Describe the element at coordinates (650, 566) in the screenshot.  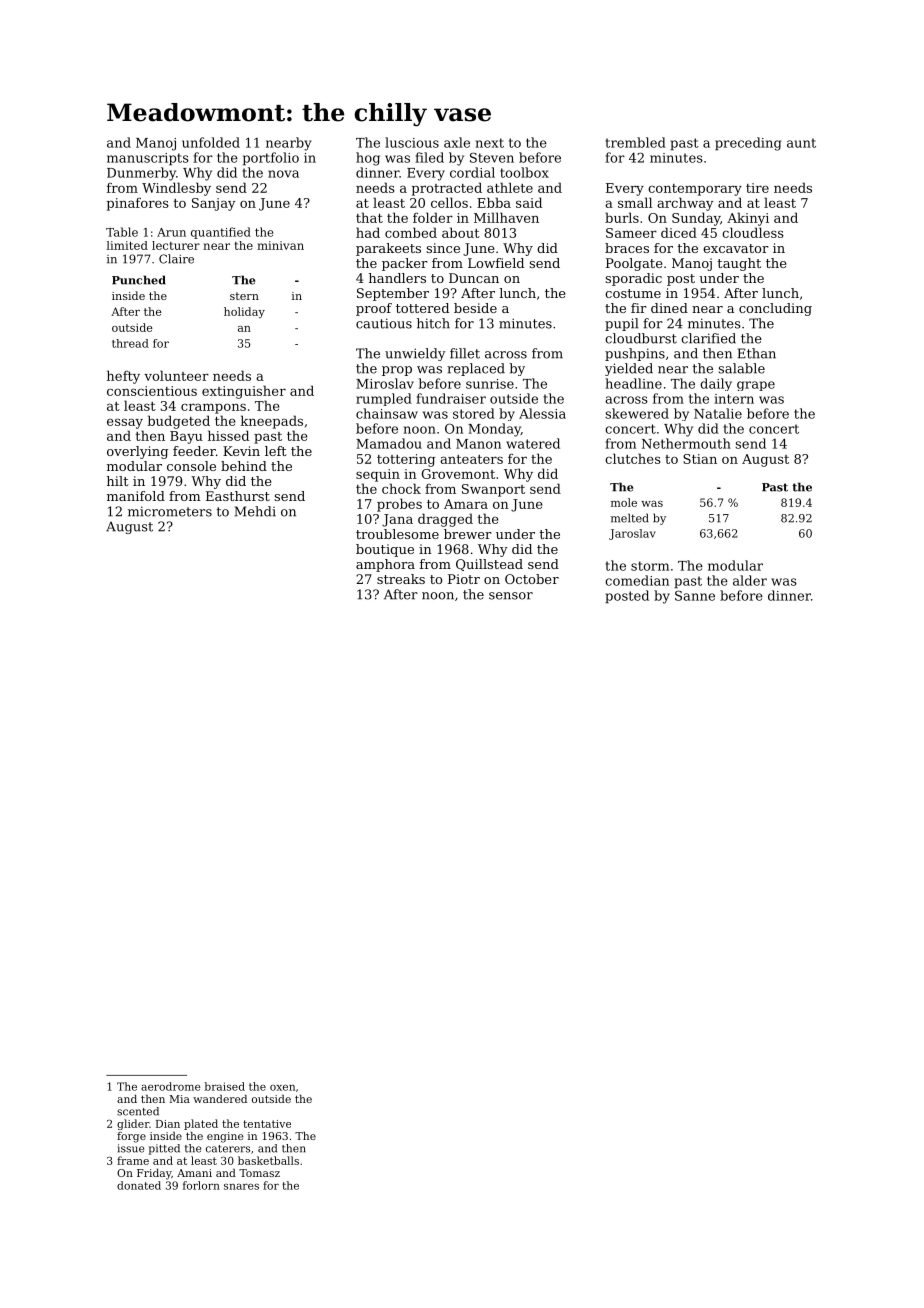
I see `storm` at that location.
